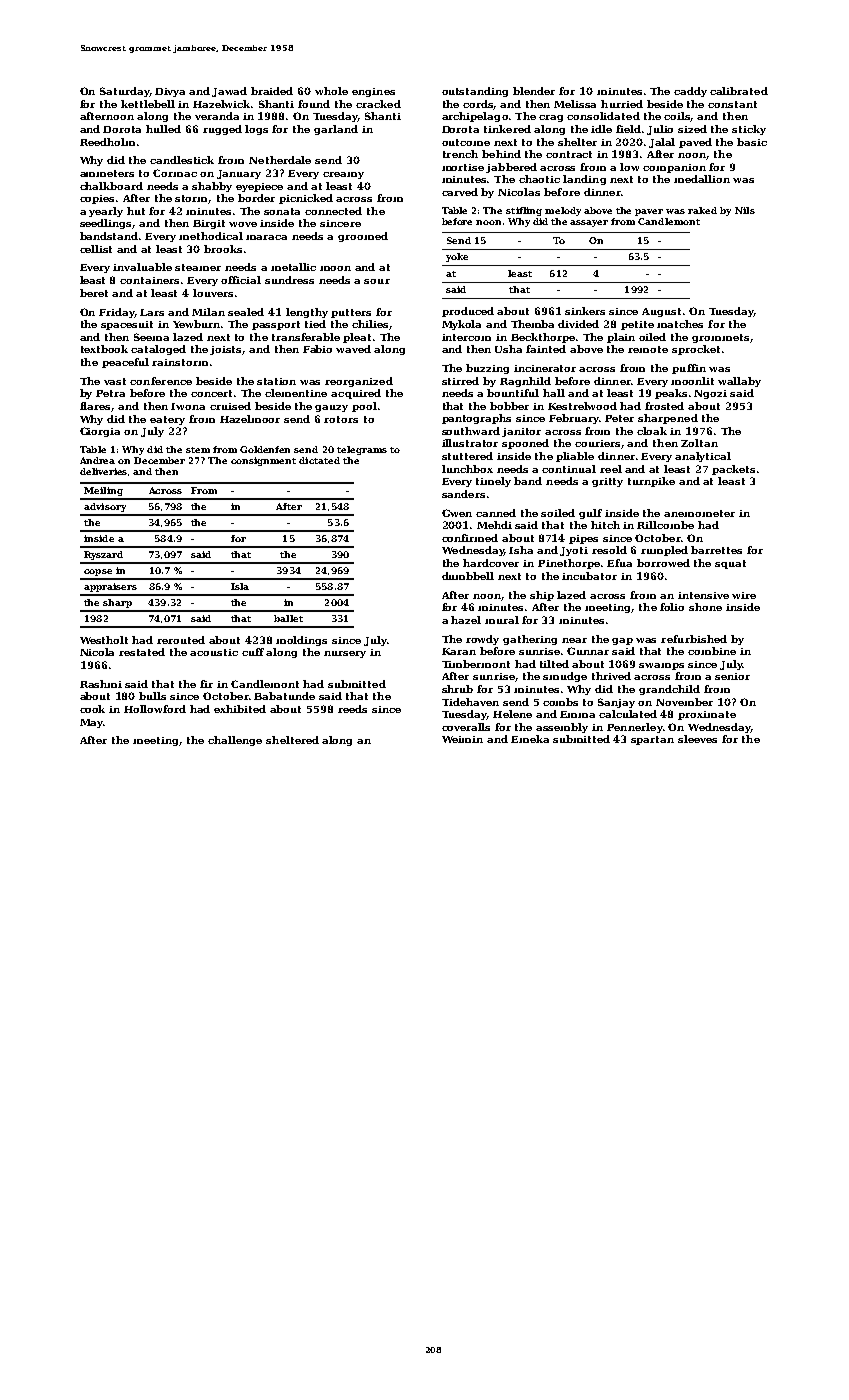 This screenshot has width=849, height=1400. I want to click on sinkers, so click(585, 311).
